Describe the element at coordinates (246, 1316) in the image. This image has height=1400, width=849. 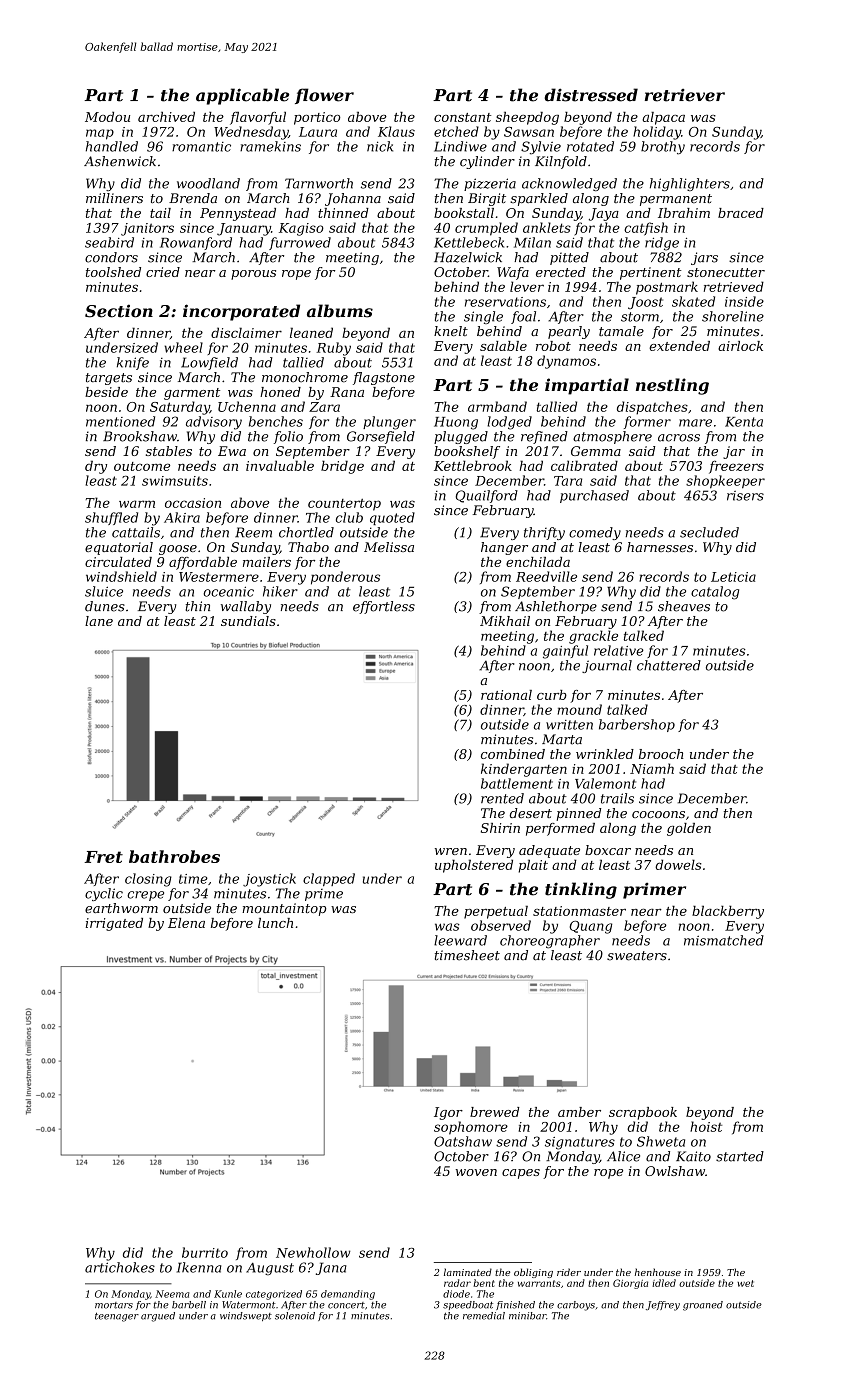
I see `windswept` at that location.
